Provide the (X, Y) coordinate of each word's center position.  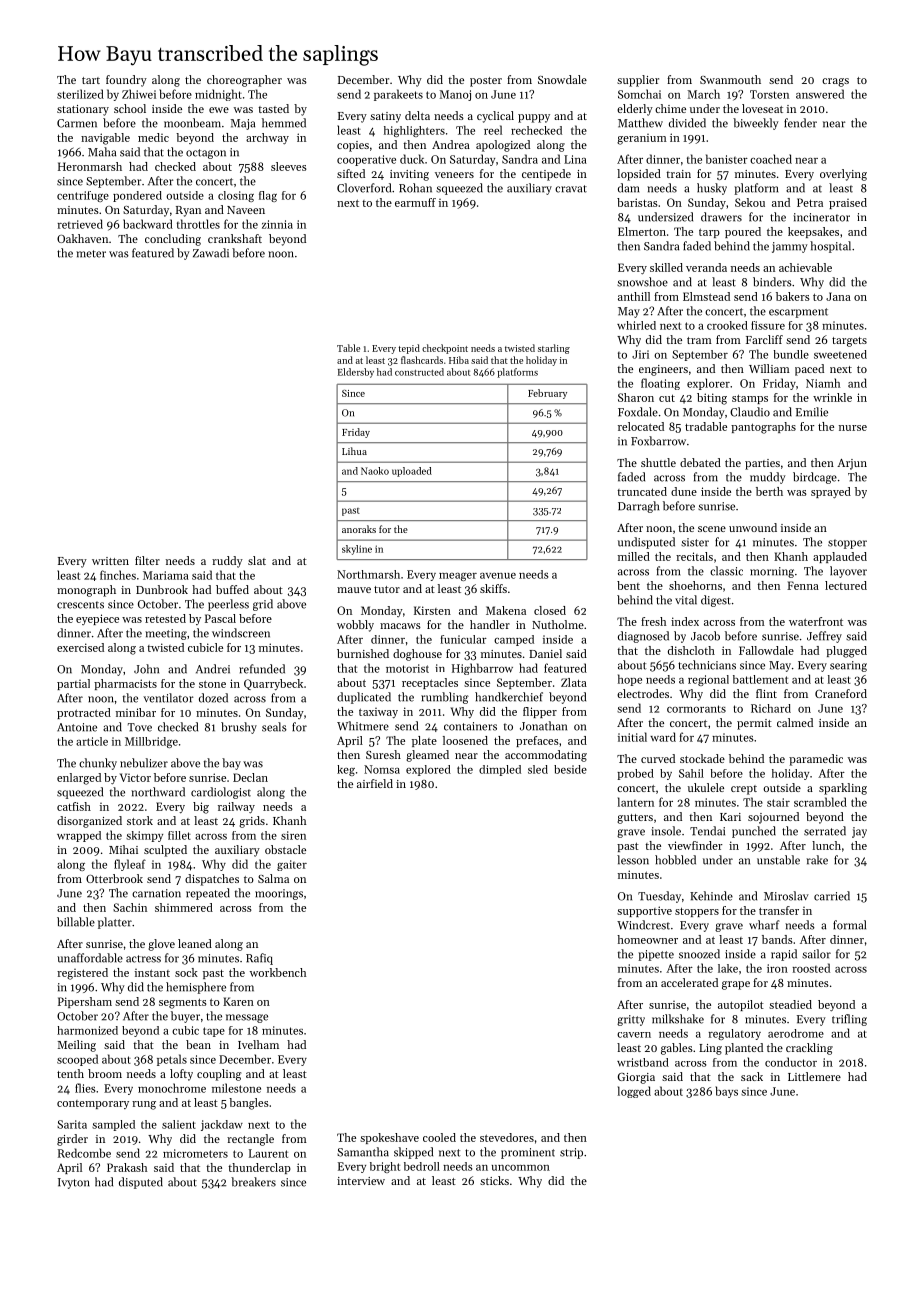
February (547, 394)
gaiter (292, 865)
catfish (74, 806)
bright (385, 1167)
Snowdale (562, 79)
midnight (218, 95)
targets (849, 342)
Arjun (852, 464)
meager (458, 577)
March (703, 94)
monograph (86, 591)
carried (832, 896)
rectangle (250, 1140)
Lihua (354, 451)
